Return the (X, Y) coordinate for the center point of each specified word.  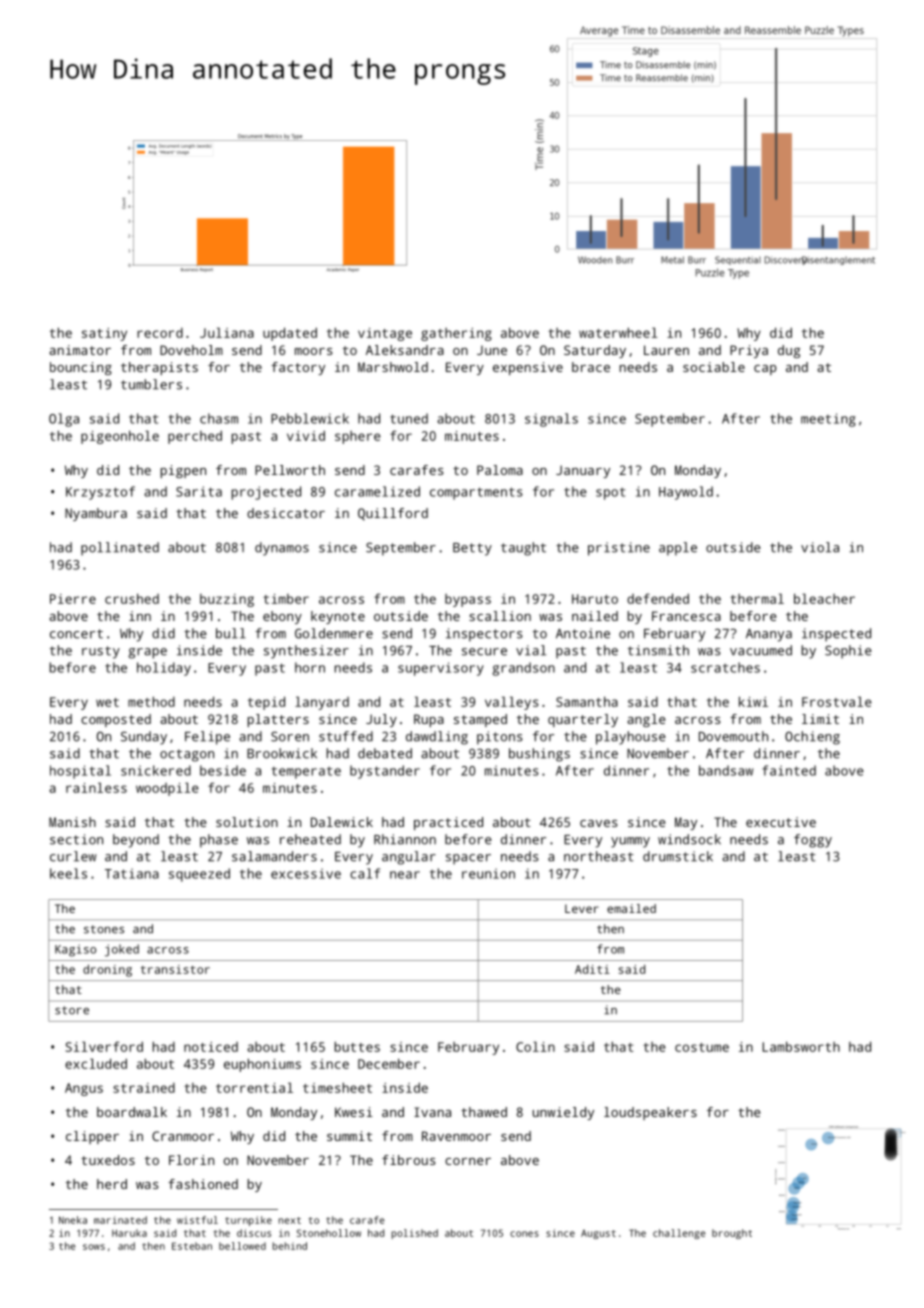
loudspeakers (650, 1113)
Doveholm (191, 350)
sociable (714, 367)
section (76, 839)
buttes (357, 1046)
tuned (409, 418)
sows (94, 1247)
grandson (523, 669)
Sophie (848, 652)
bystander (385, 772)
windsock (689, 839)
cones (524, 1234)
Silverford (104, 1046)
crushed (132, 598)
